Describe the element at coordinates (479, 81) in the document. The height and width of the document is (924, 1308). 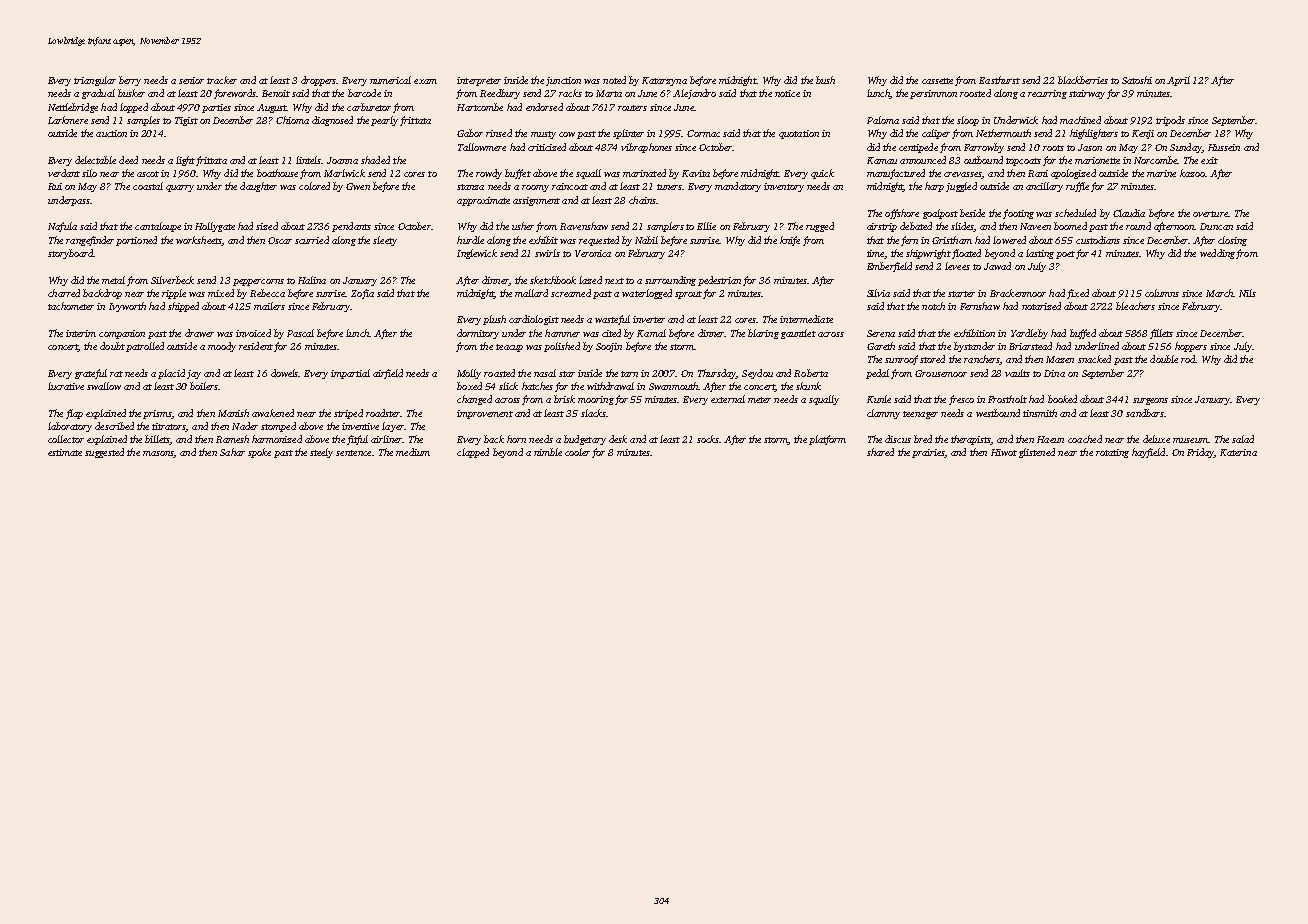
I see `interpreter` at that location.
